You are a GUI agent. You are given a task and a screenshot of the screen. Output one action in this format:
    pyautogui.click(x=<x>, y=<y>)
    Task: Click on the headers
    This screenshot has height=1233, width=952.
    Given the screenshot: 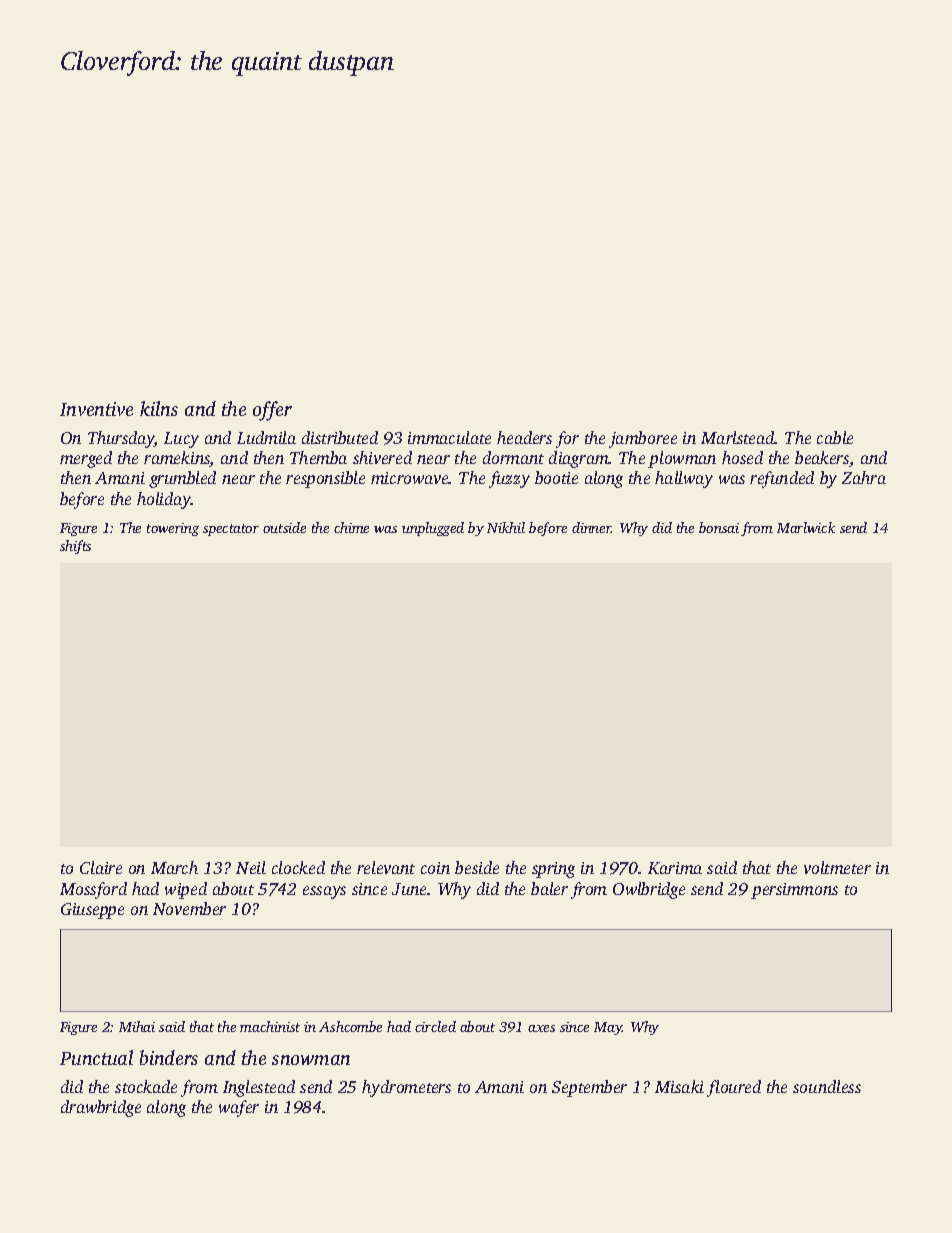 What is the action you would take?
    pyautogui.click(x=524, y=437)
